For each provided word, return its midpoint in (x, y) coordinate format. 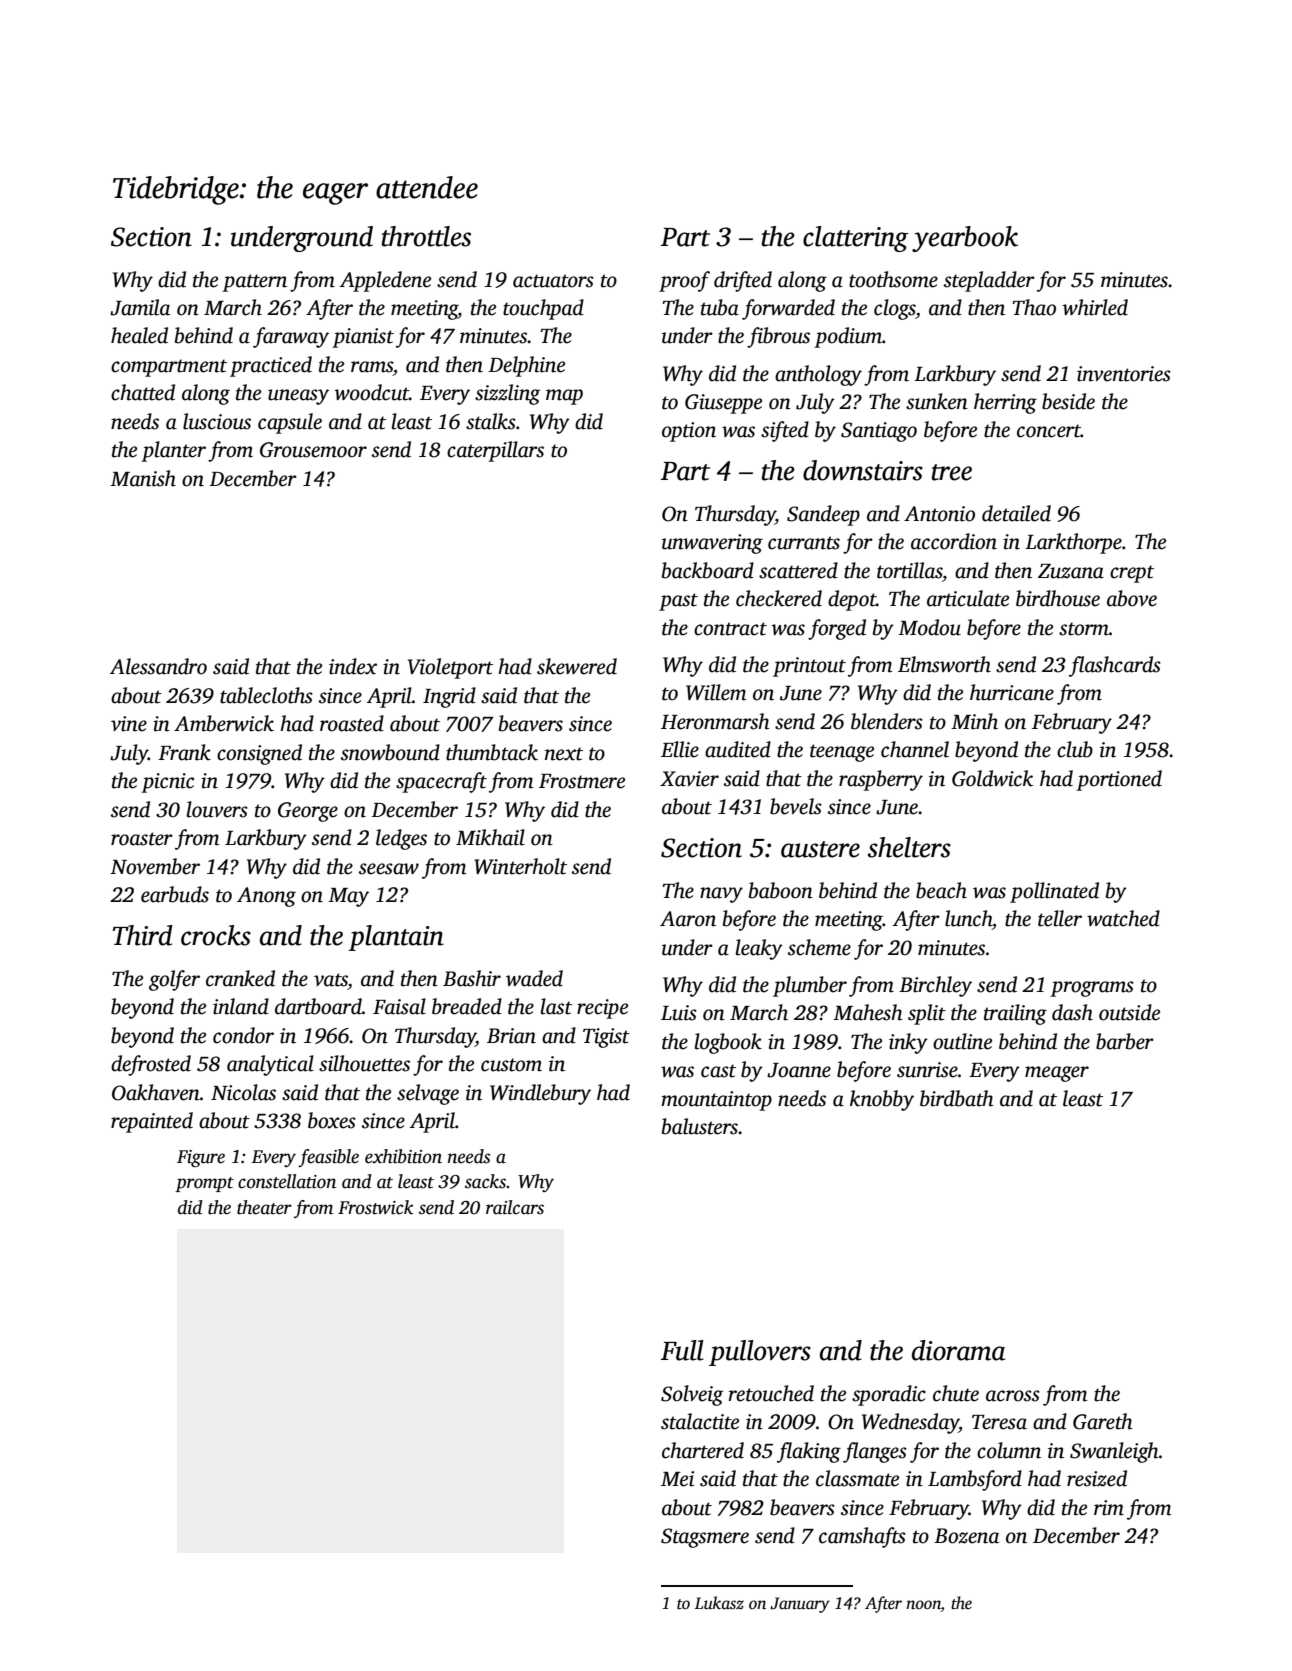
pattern (254, 283)
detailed (1016, 513)
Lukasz (719, 1603)
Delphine (526, 366)
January (800, 1605)
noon (923, 1606)
